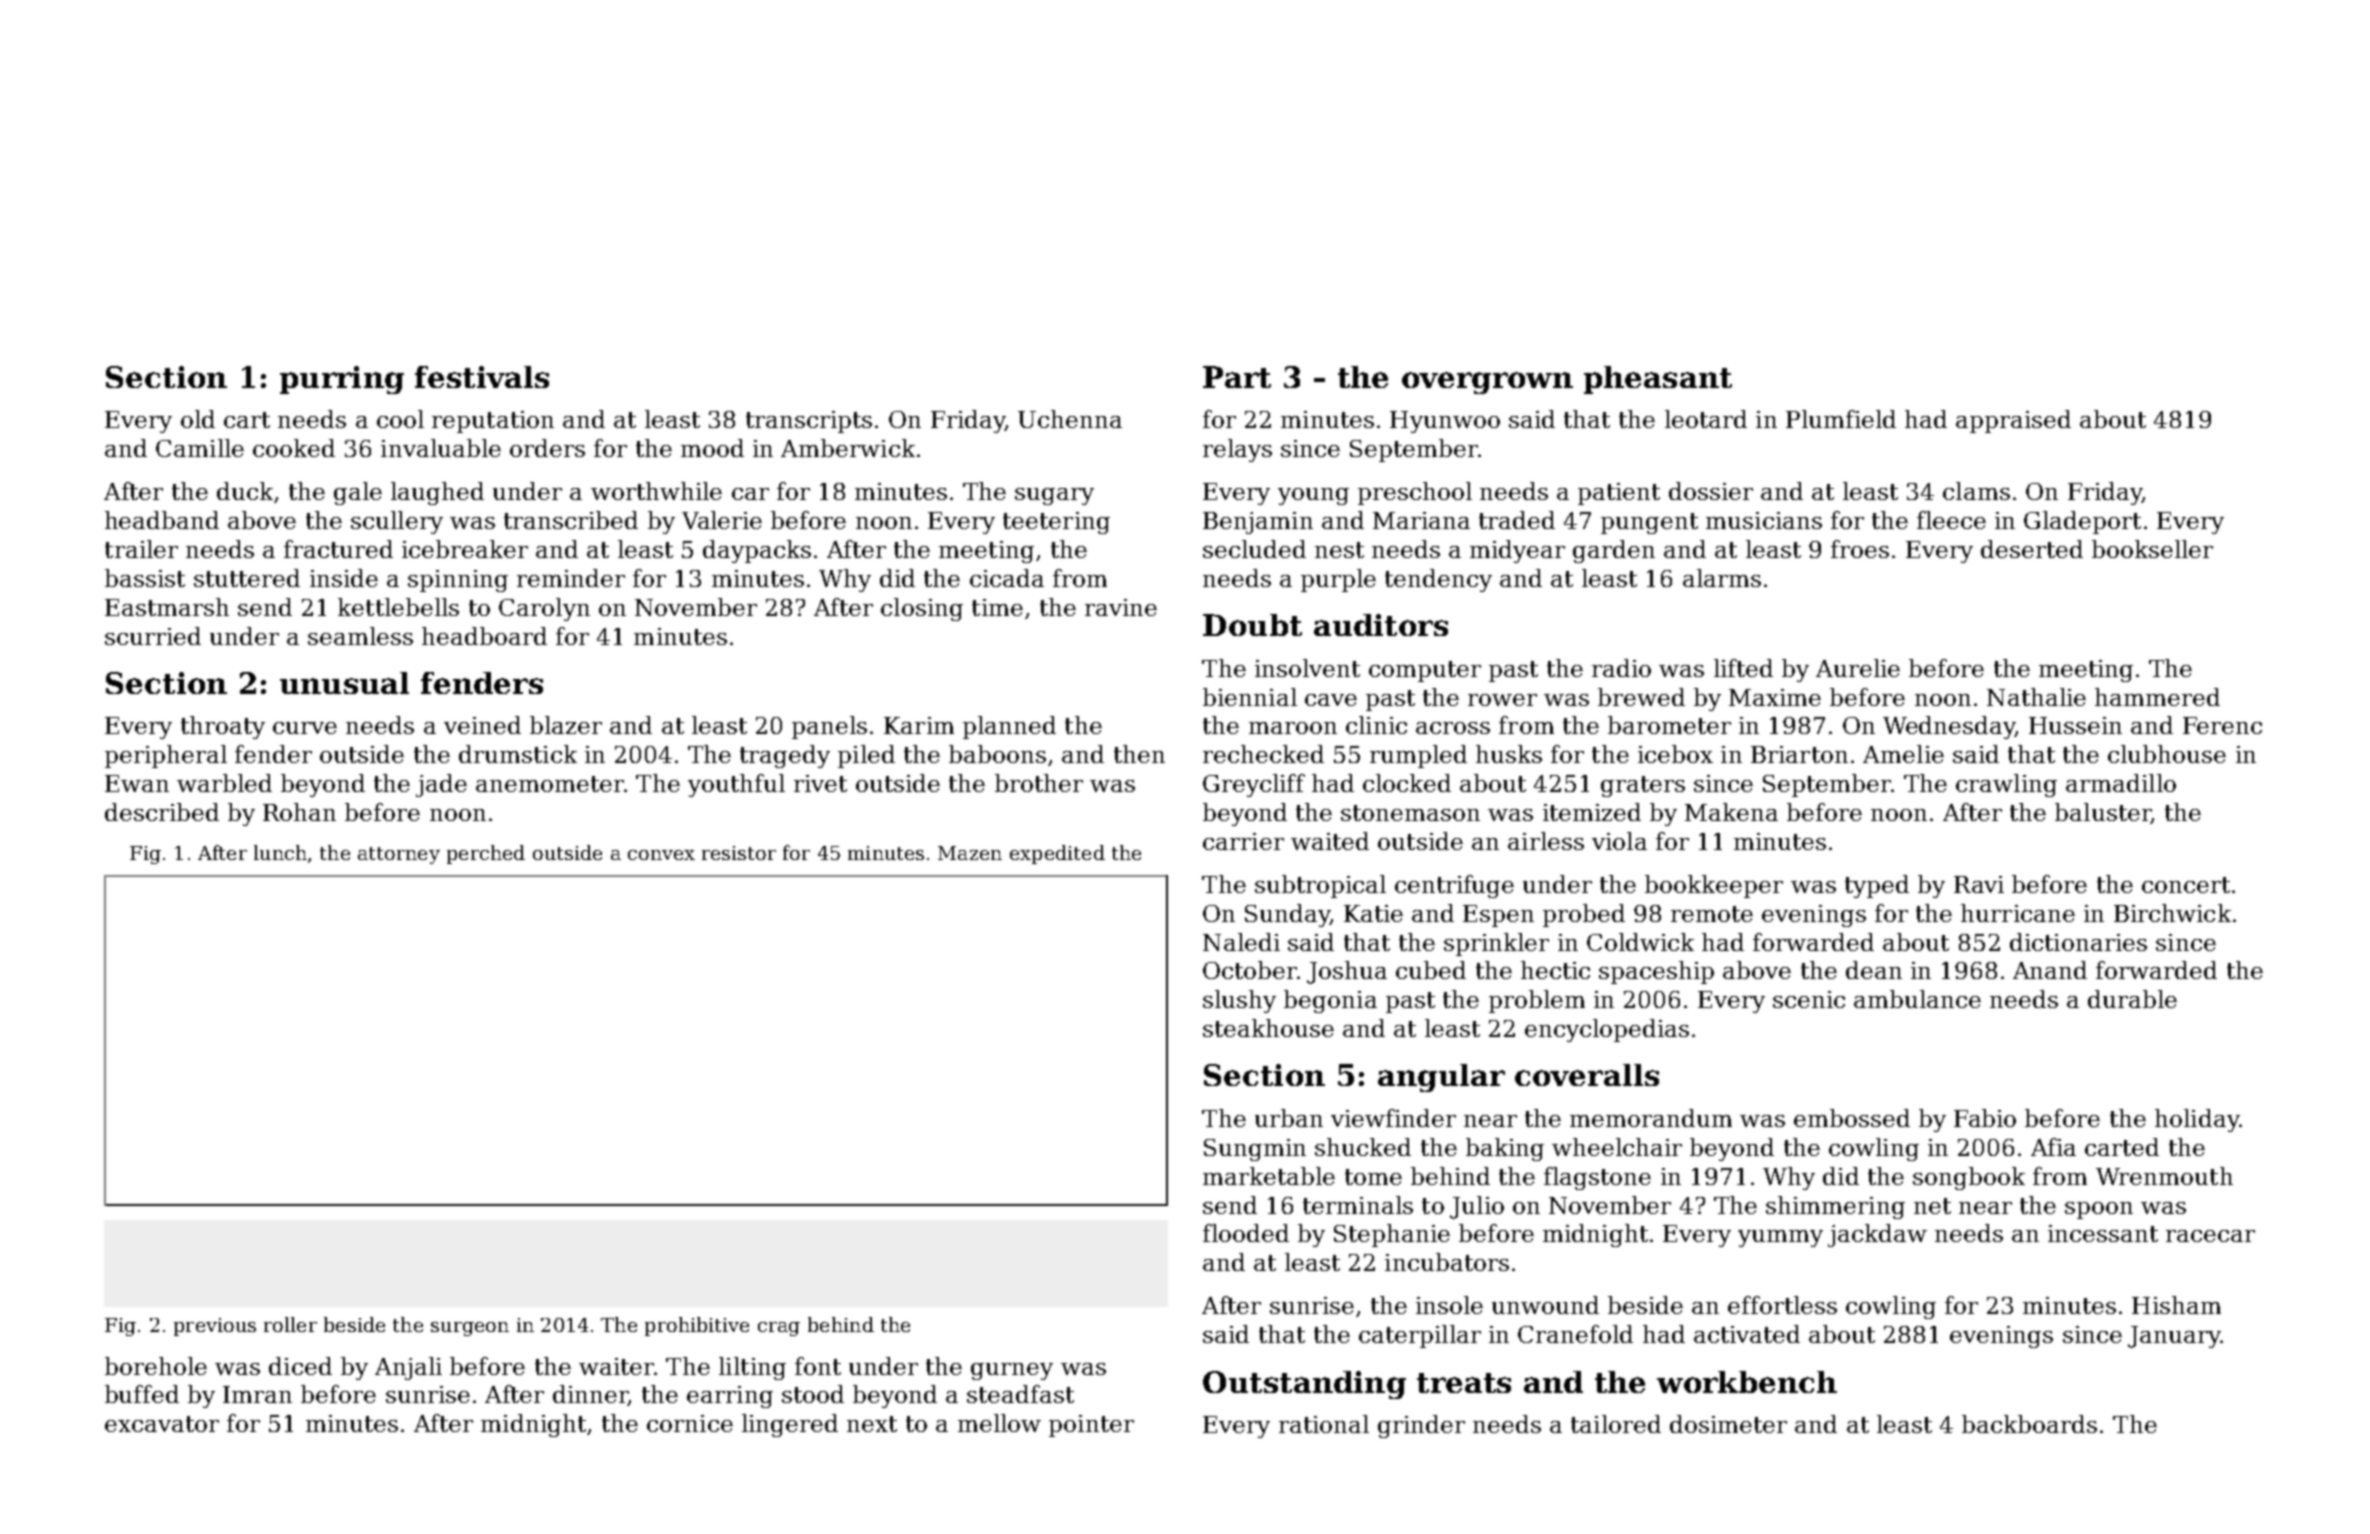  I want to click on unusual, so click(344, 683).
